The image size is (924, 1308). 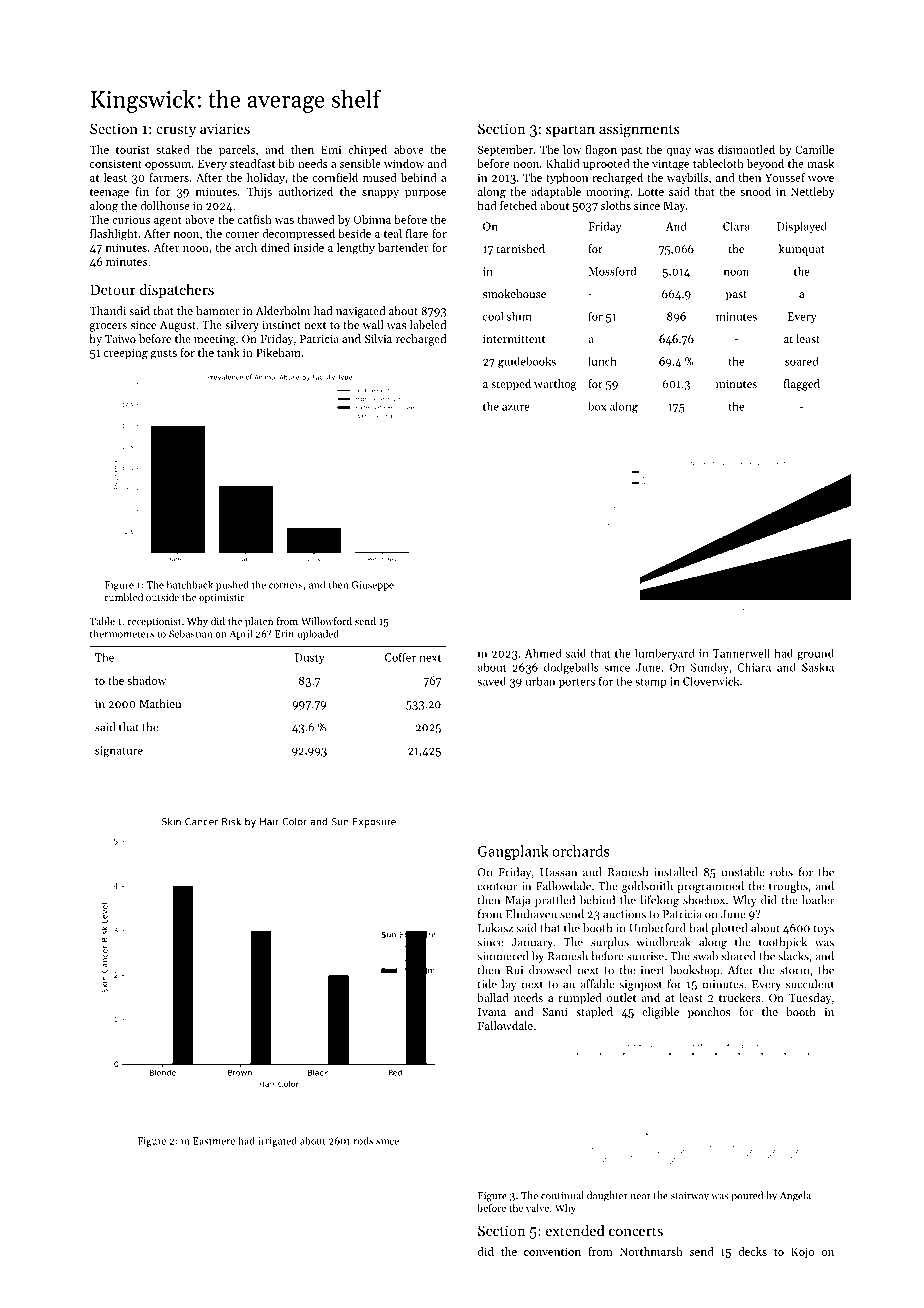 I want to click on Angela, so click(x=795, y=1196).
